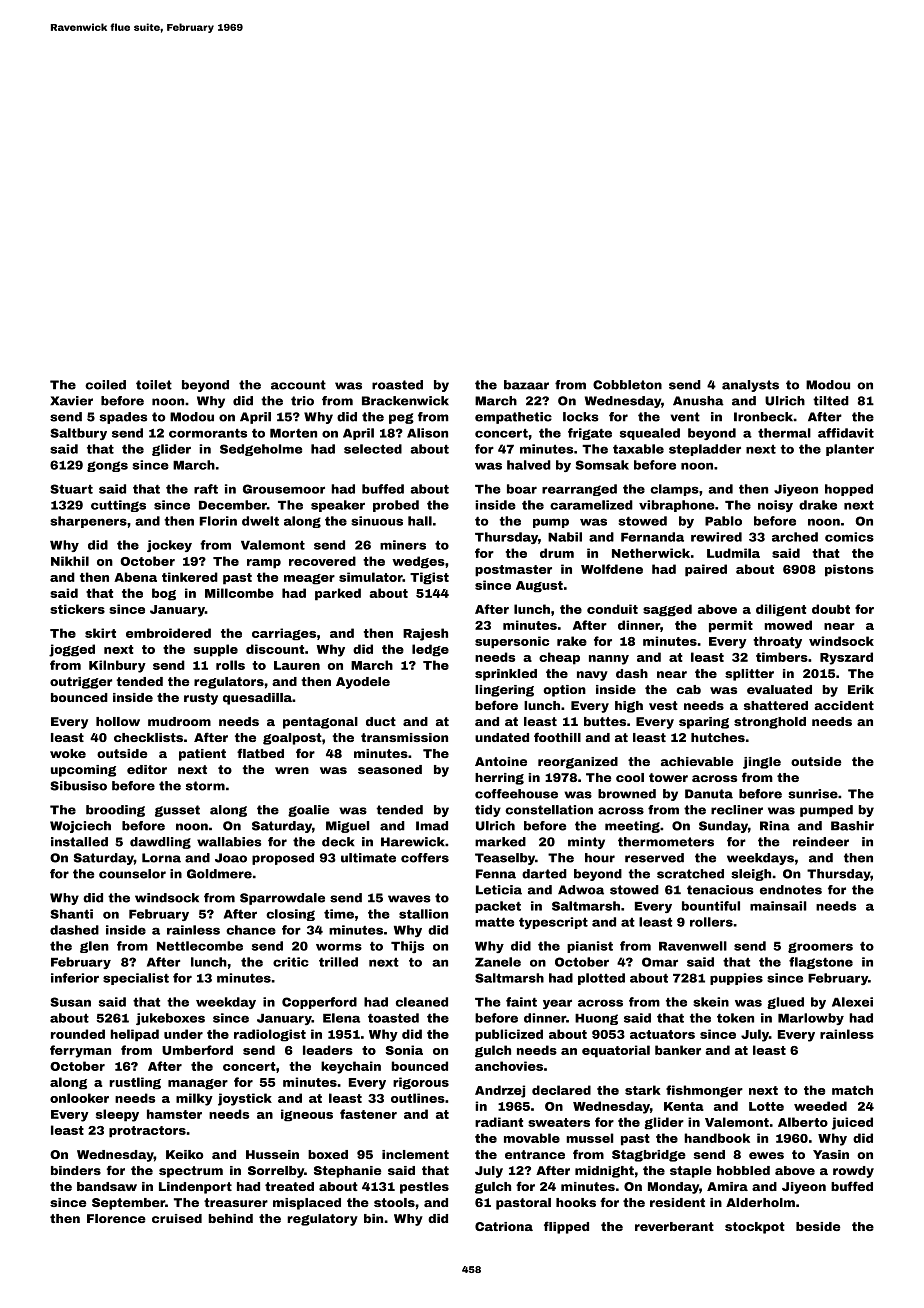 The width and height of the page is (924, 1308). Describe the element at coordinates (88, 522) in the page. I see `sharpeners` at that location.
